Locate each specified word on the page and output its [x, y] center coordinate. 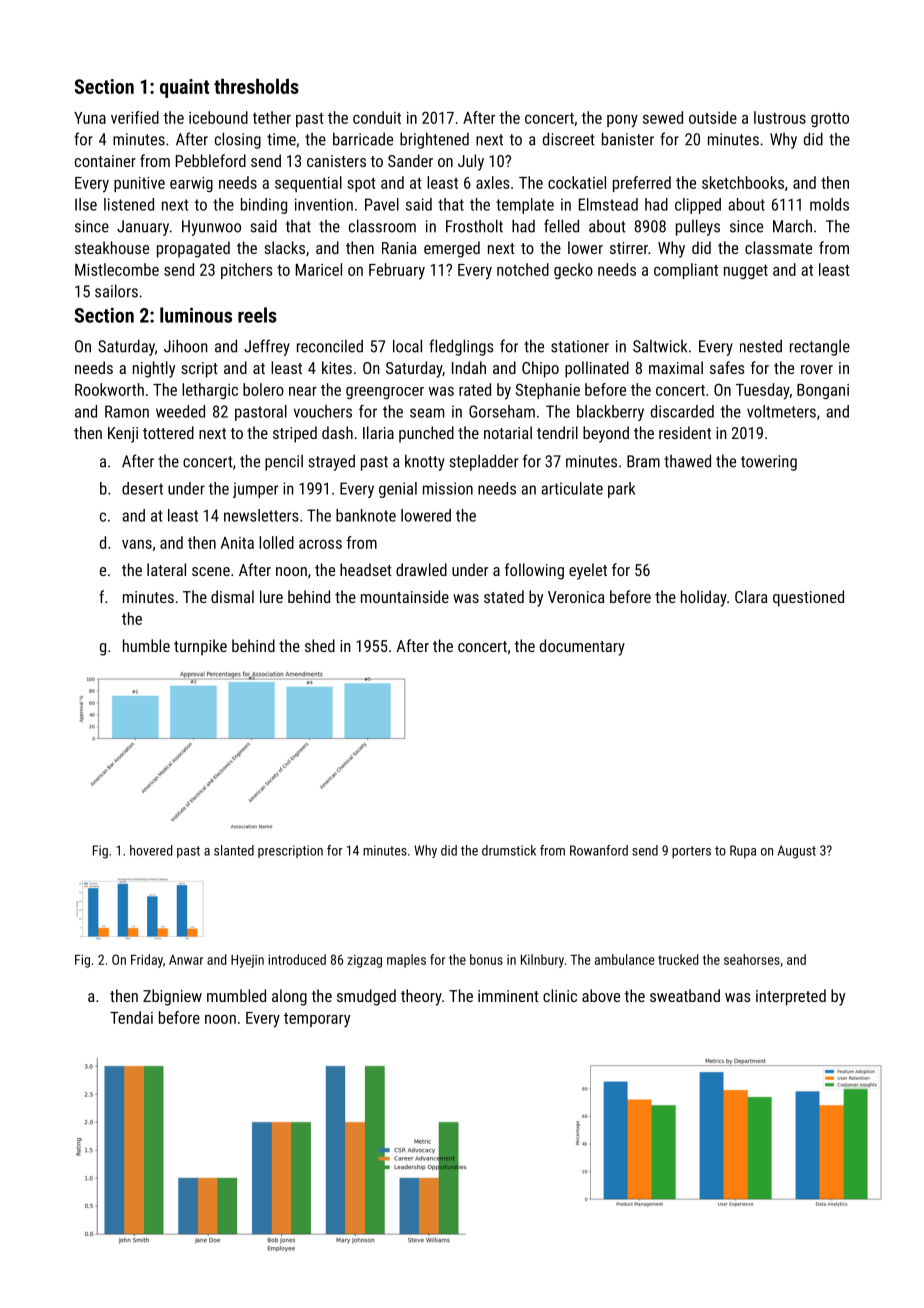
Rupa [743, 852]
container [105, 161]
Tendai [131, 1017]
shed [320, 645]
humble [146, 645]
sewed [663, 117]
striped [295, 434]
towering [769, 463]
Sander [410, 160]
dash [337, 432]
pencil [284, 463]
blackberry [610, 413]
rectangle [820, 348]
